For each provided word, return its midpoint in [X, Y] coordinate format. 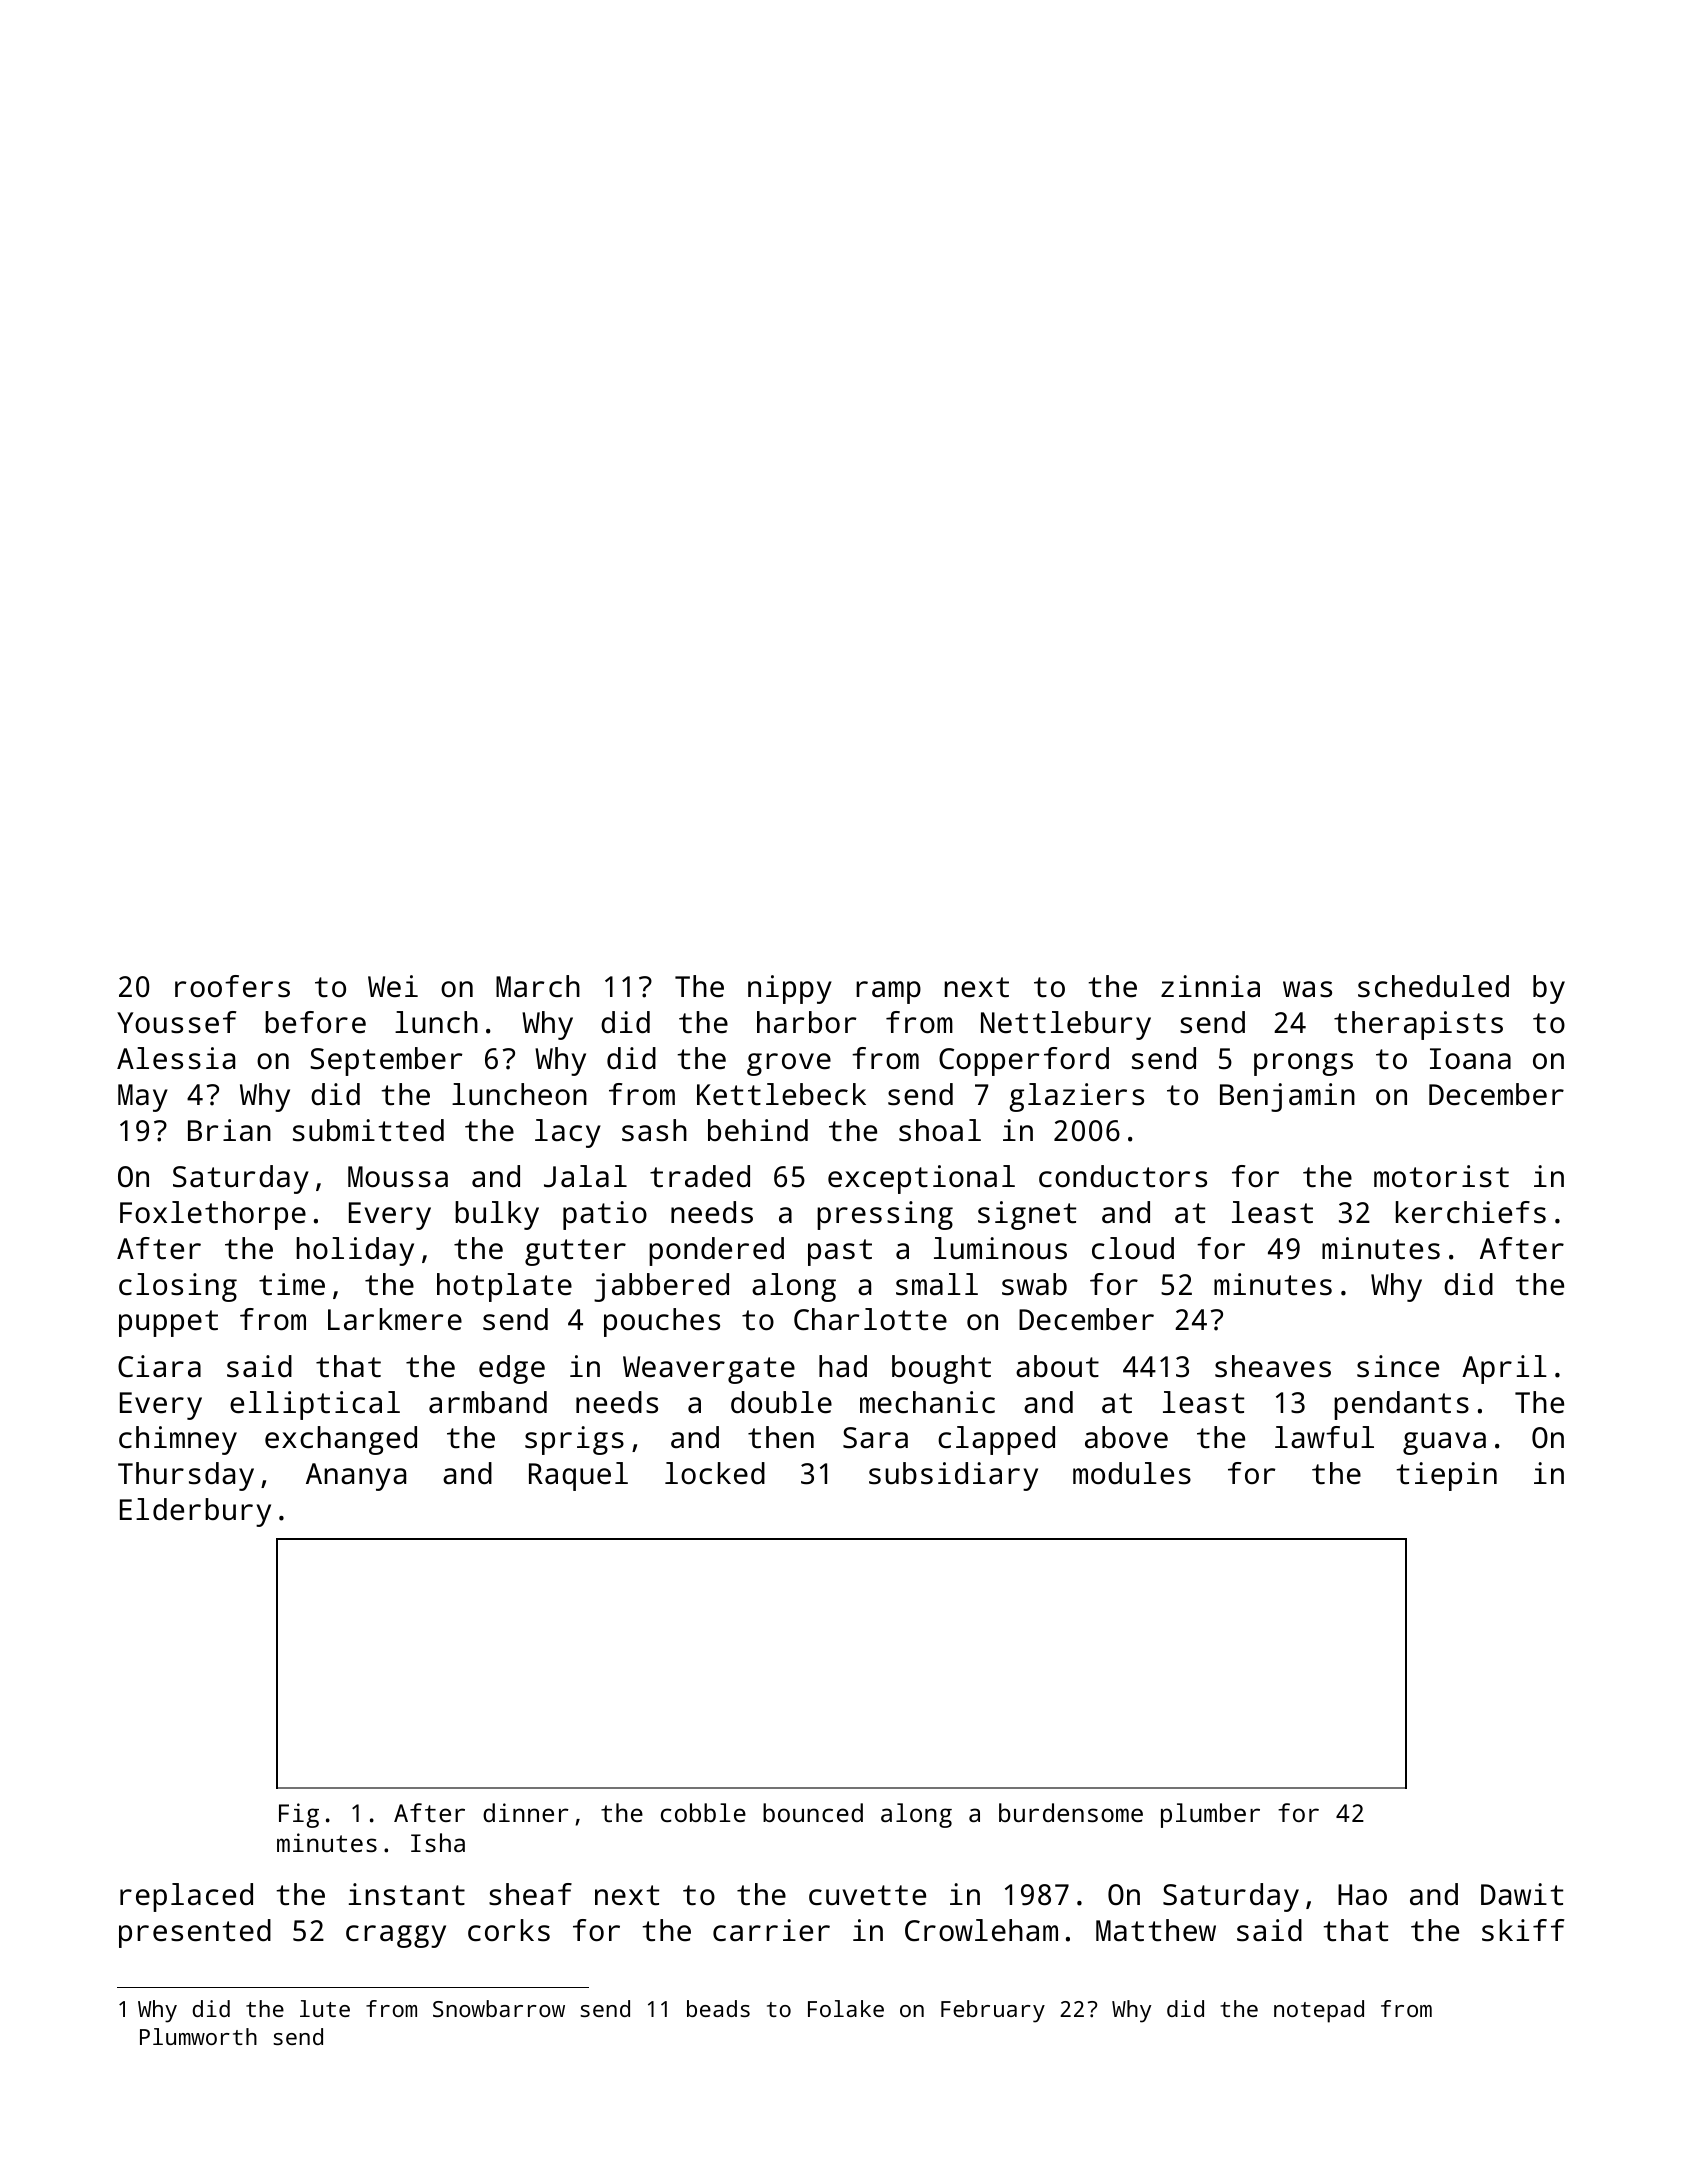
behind [758, 1130]
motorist [1441, 1176]
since [1398, 1366]
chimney [178, 1440]
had [843, 1366]
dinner [526, 1812]
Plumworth [198, 2036]
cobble [703, 1812]
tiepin [1446, 1476]
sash [654, 1130]
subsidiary [953, 1476]
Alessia [176, 1058]
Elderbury [195, 1512]
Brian [229, 1130]
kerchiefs [1471, 1212]
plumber [1210, 1815]
